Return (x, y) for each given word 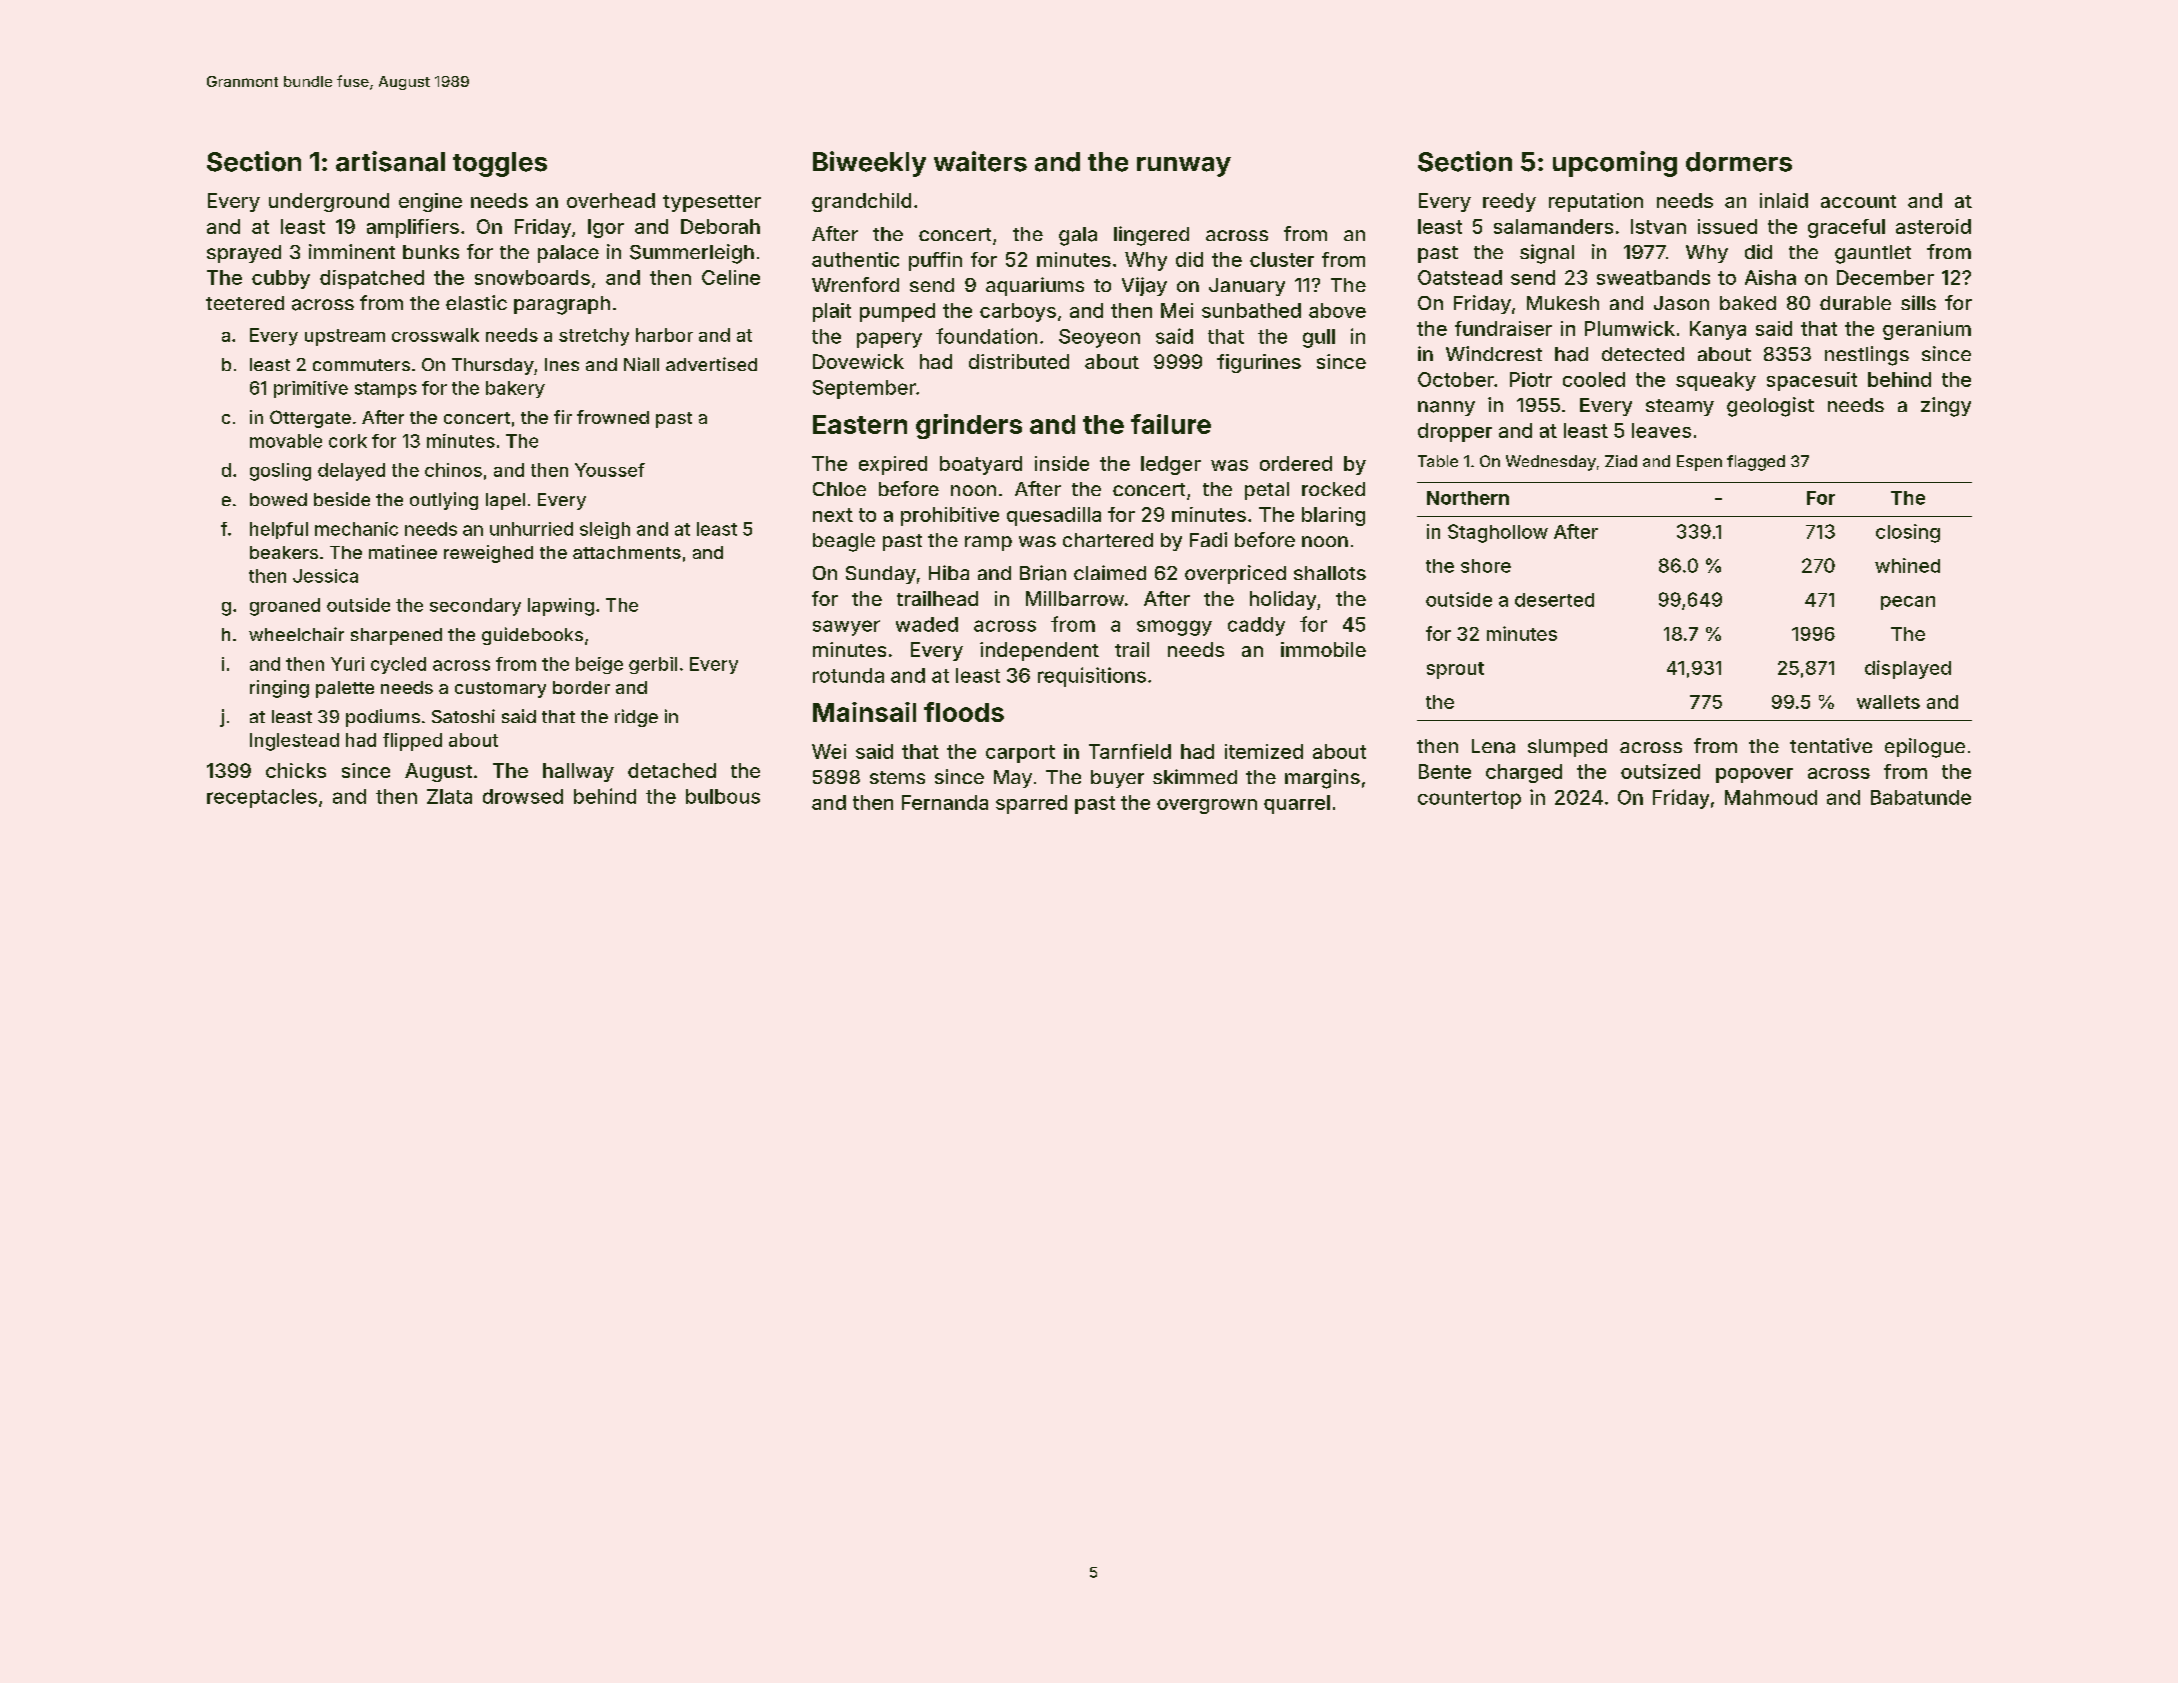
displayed (1908, 669)
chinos (453, 470)
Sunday (881, 575)
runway (1184, 167)
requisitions (1092, 677)
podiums (383, 718)
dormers (1739, 162)
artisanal (390, 161)
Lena (1493, 746)
